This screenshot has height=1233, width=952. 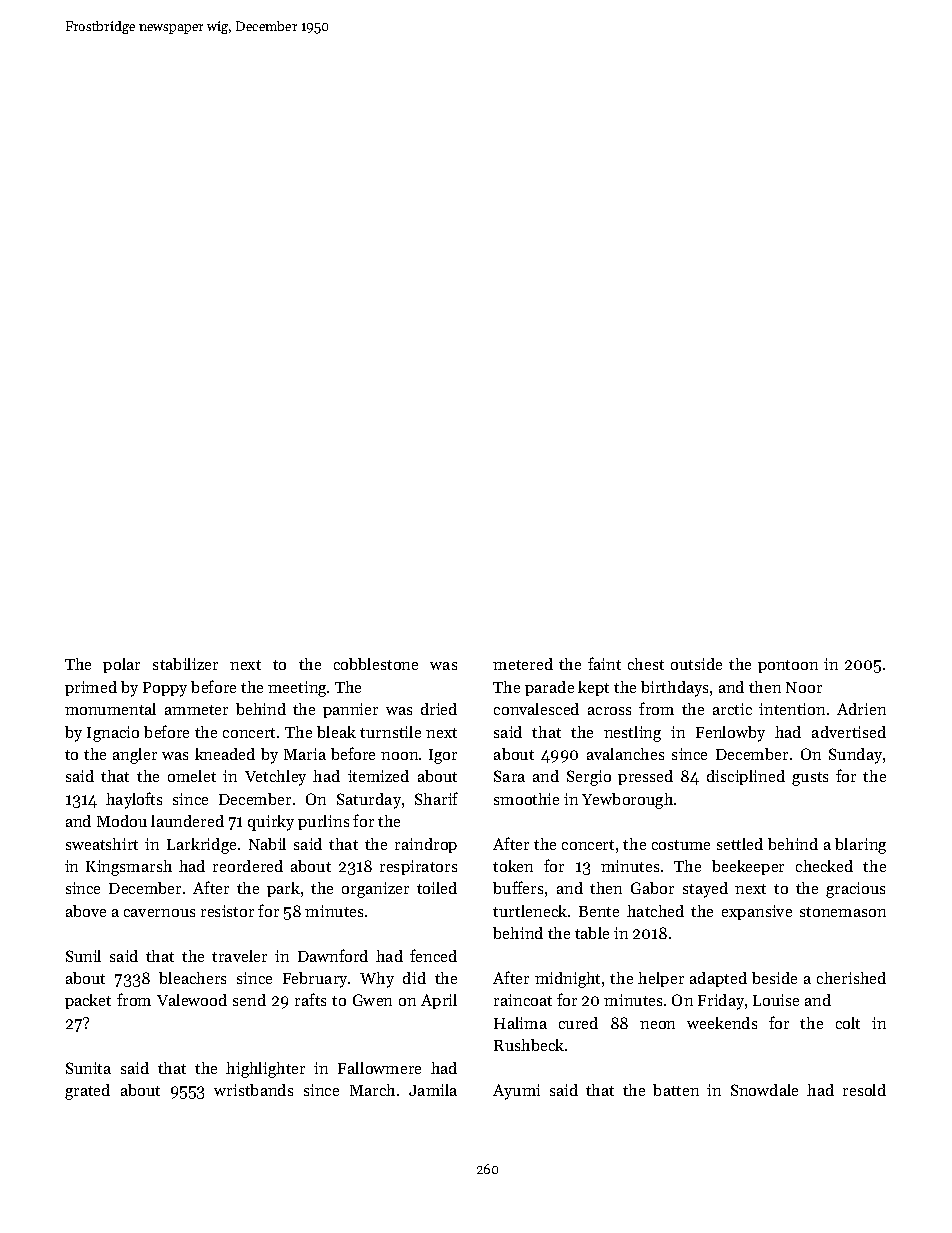 What do you see at coordinates (185, 664) in the screenshot?
I see `stabilizer` at bounding box center [185, 664].
